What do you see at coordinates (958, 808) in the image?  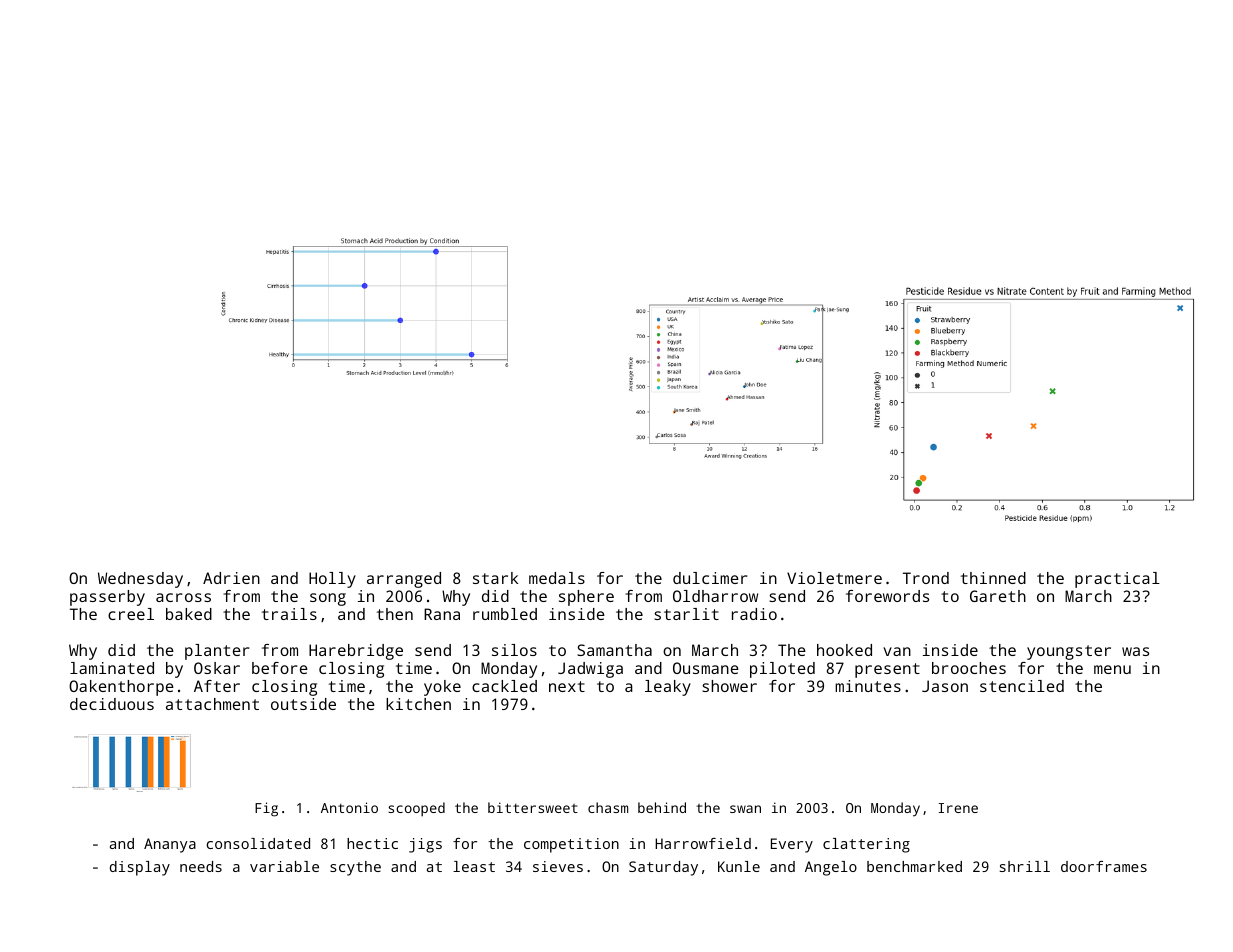 I see `Irene` at bounding box center [958, 808].
